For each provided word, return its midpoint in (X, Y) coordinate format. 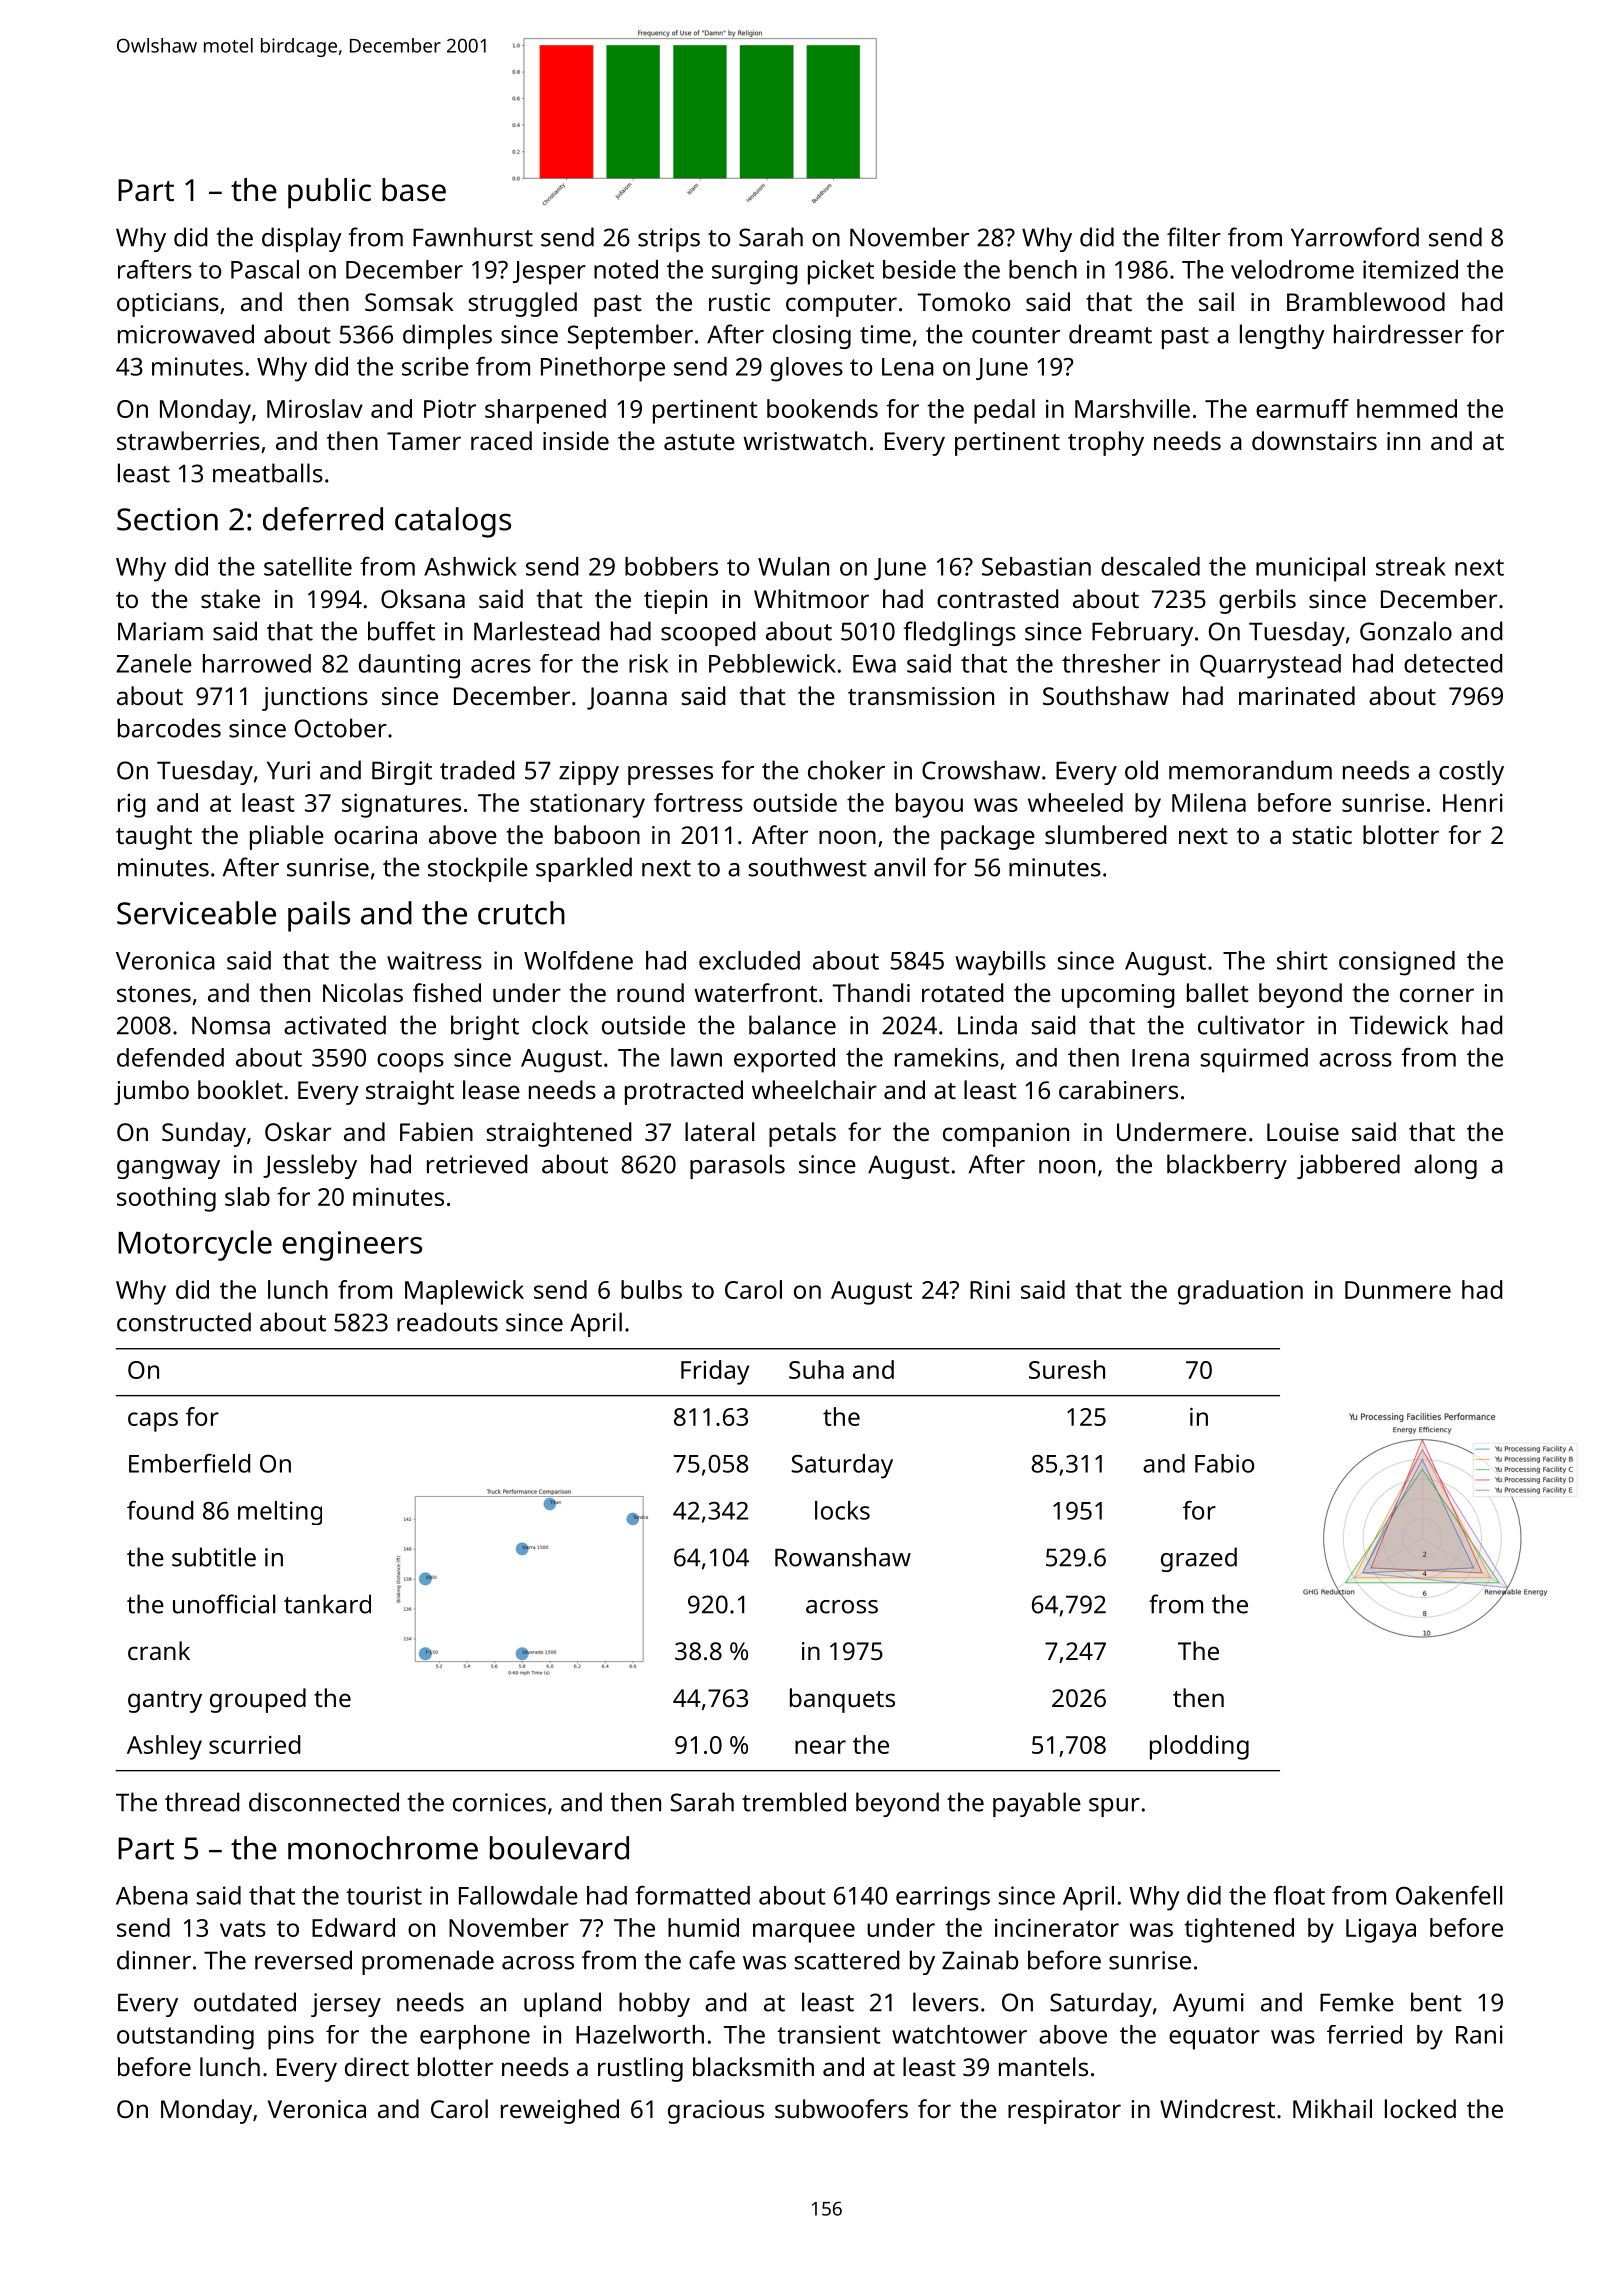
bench (1043, 269)
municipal (1310, 569)
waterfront (755, 992)
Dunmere (1398, 1290)
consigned (1397, 963)
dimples (447, 336)
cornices (499, 1802)
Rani (1479, 2034)
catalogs (453, 522)
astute (699, 442)
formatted (692, 1895)
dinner (154, 1960)
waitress (434, 960)
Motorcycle (195, 1245)
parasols (737, 1166)
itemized (1410, 269)
